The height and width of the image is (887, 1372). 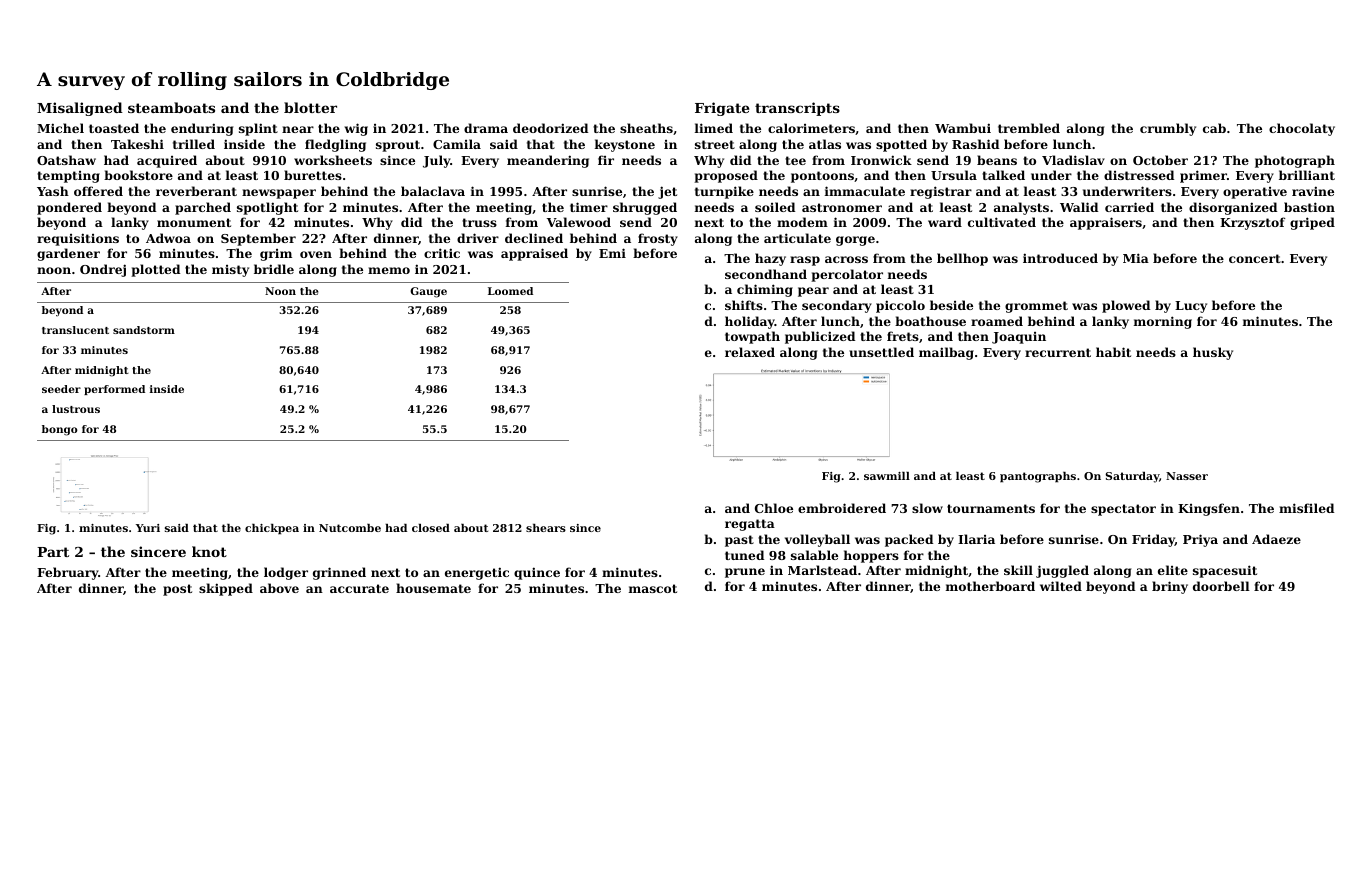 What do you see at coordinates (817, 540) in the image?
I see `volleyball` at bounding box center [817, 540].
